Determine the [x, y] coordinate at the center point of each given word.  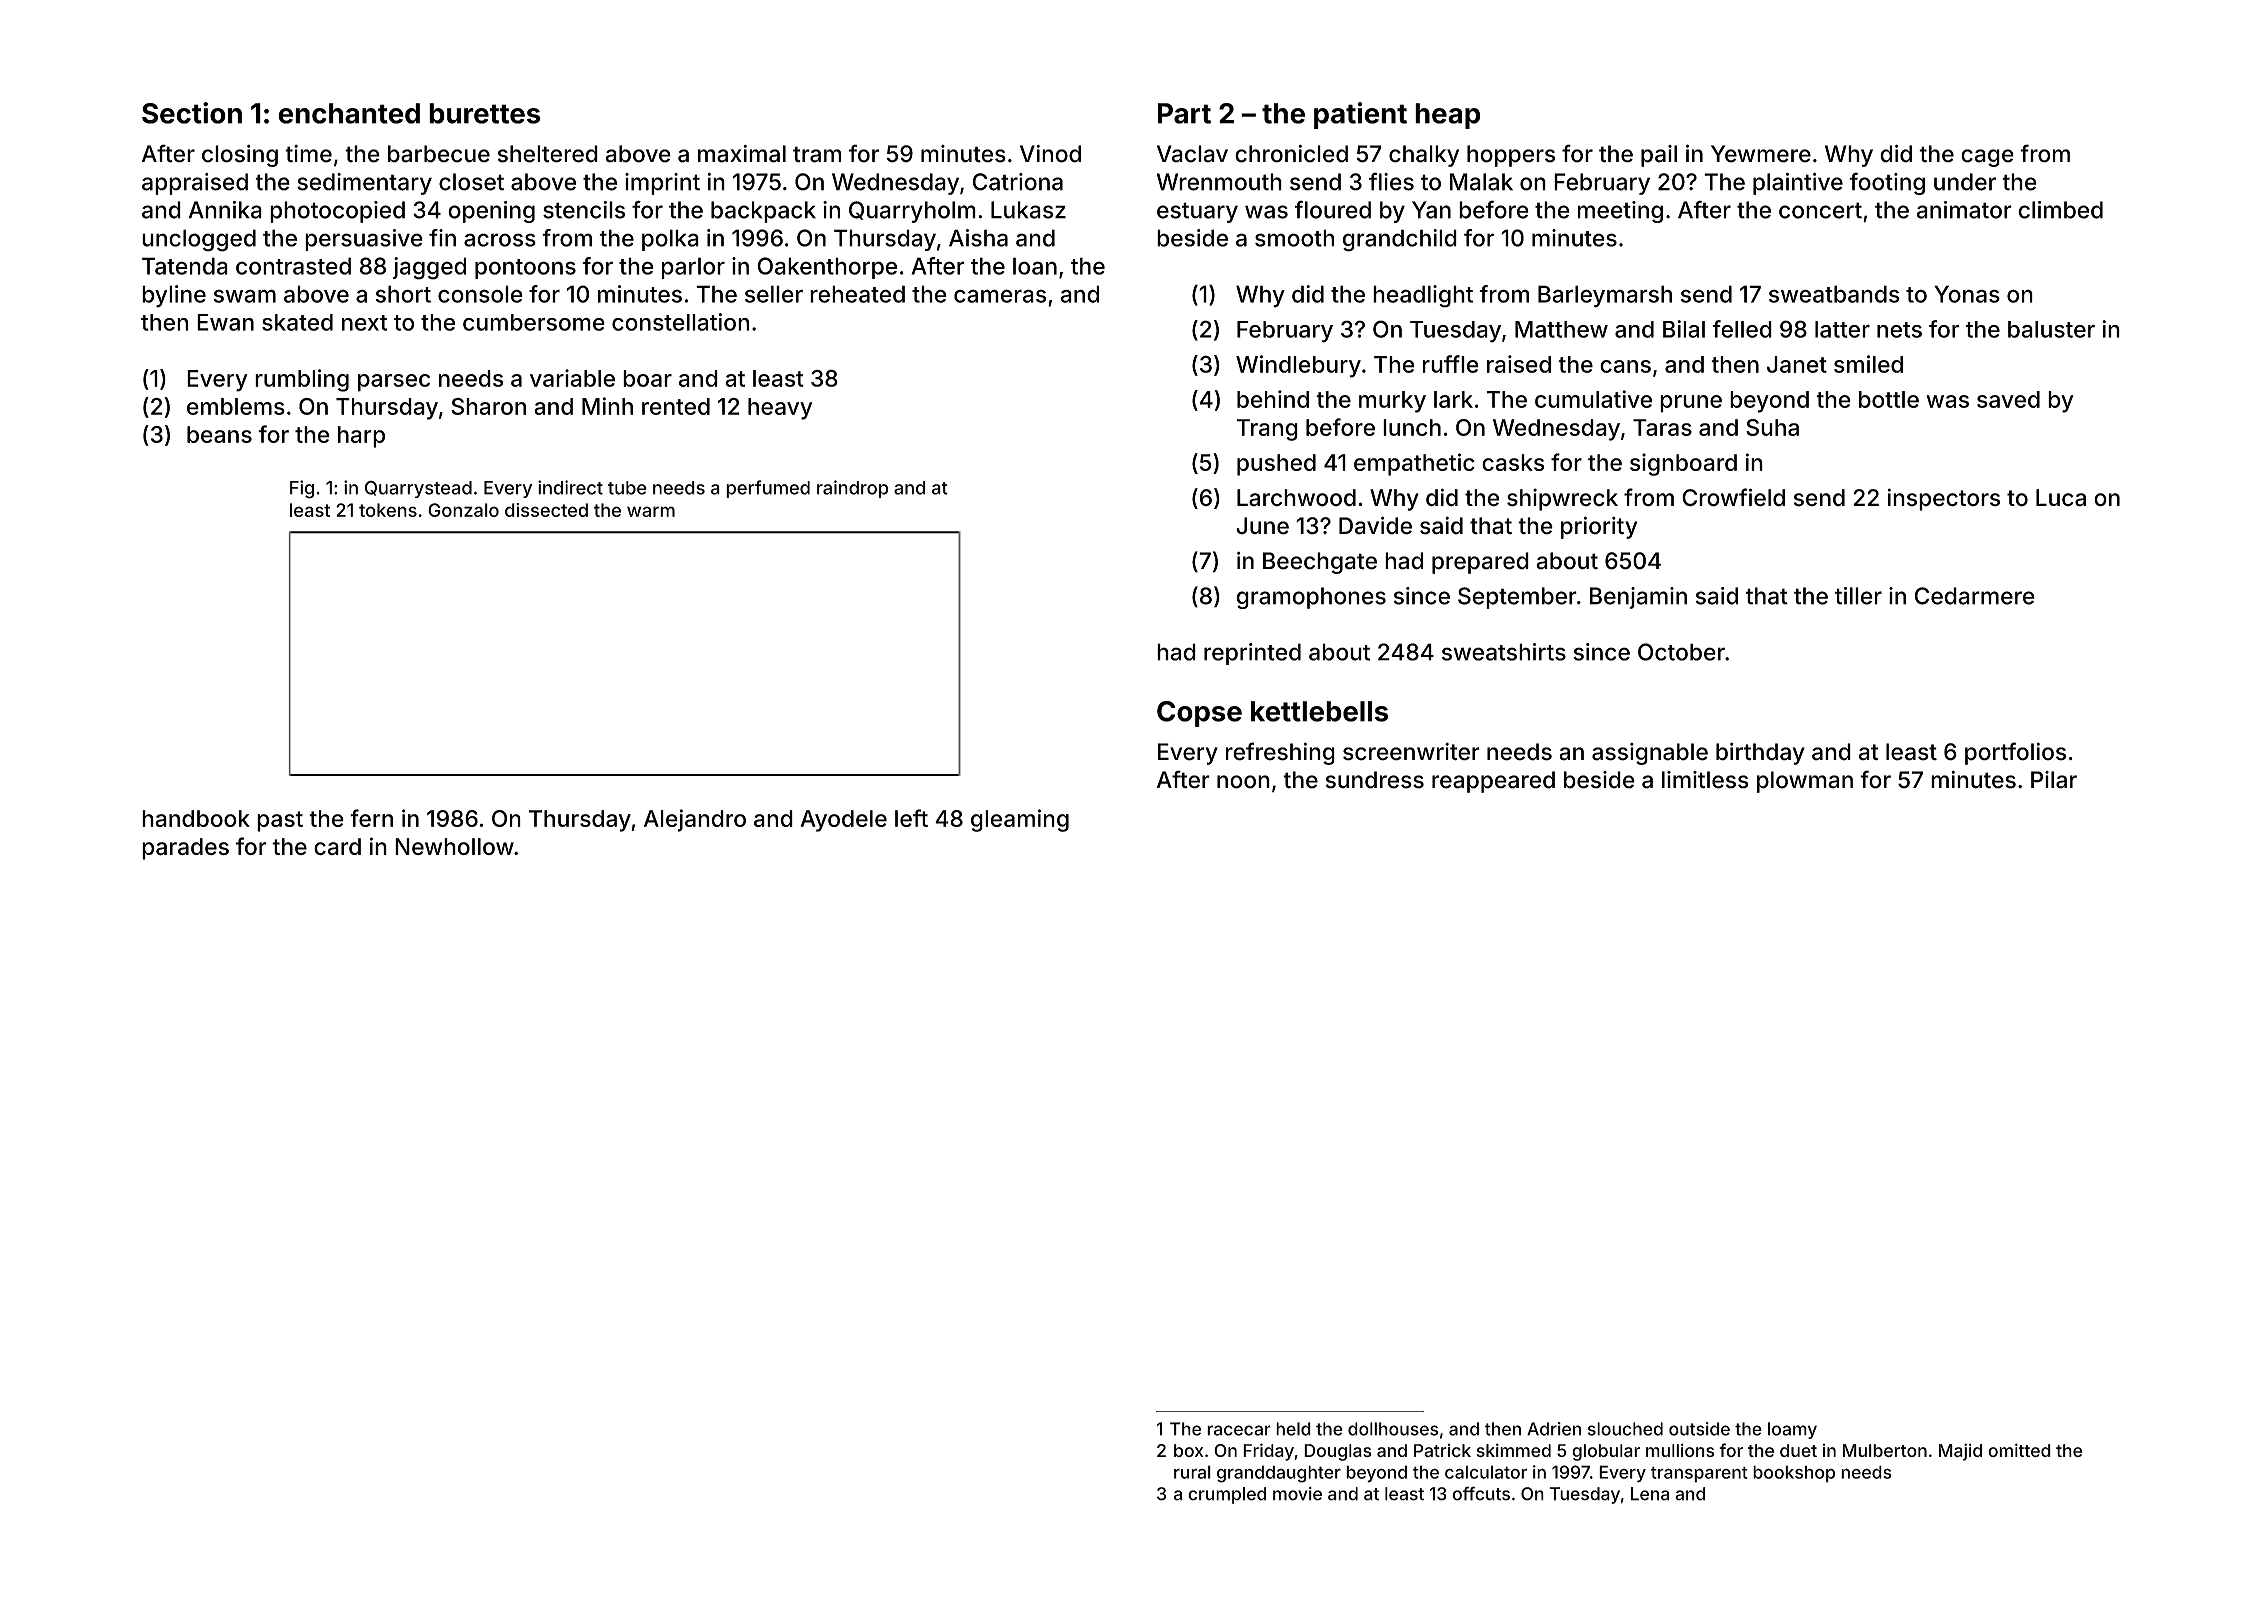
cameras [1000, 296]
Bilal [1684, 329]
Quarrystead [418, 489]
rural [1192, 1472]
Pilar [2054, 780]
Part [1184, 113]
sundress [1375, 780]
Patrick [1442, 1451]
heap [1447, 116]
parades [185, 849]
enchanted [349, 113]
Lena [1650, 1494]
